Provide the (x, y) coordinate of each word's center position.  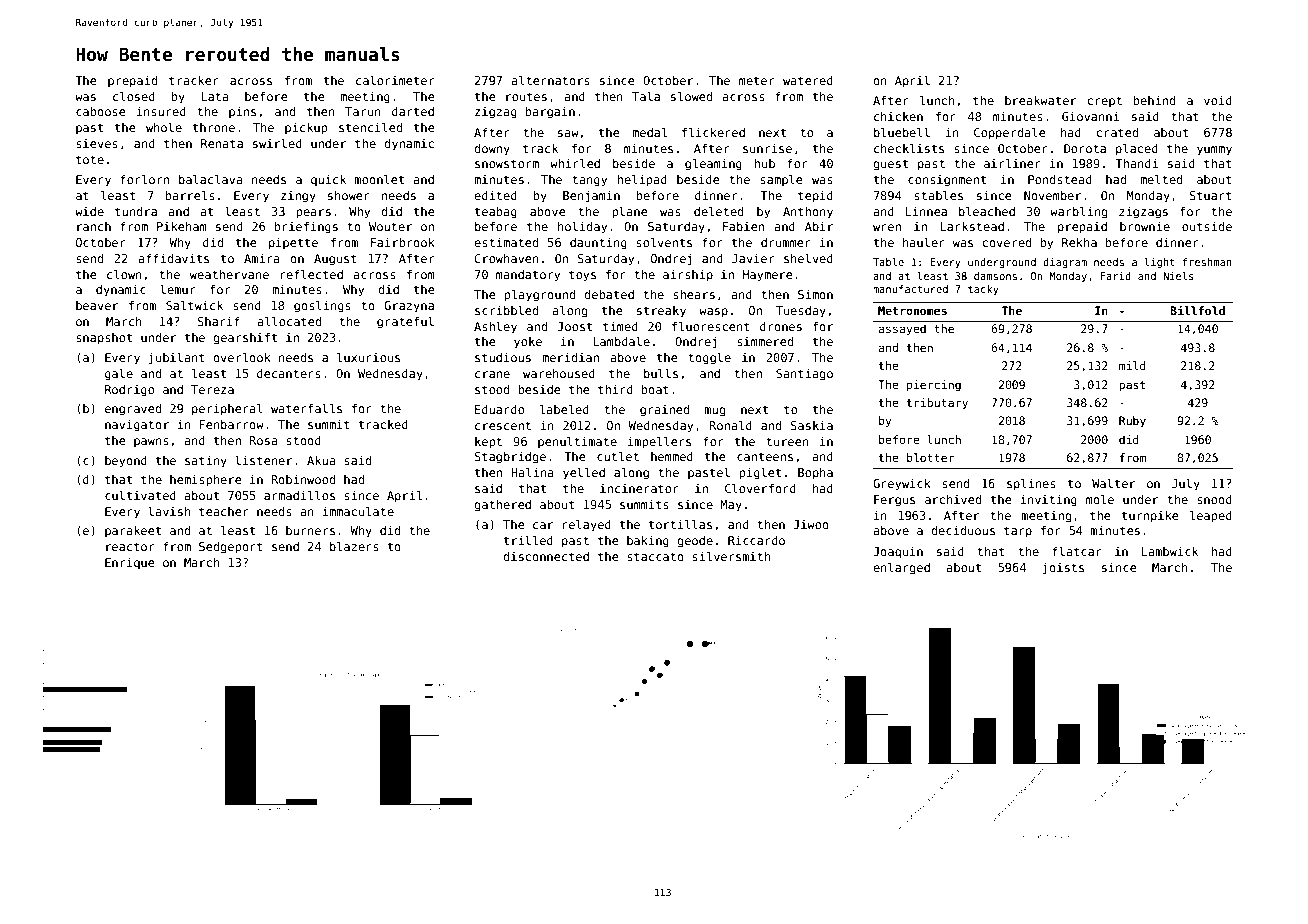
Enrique (130, 564)
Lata (215, 96)
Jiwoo (811, 524)
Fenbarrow (231, 424)
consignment (947, 181)
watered (808, 80)
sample (781, 181)
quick (328, 181)
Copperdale (1010, 134)
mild (1132, 365)
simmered (765, 341)
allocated (289, 321)
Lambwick (1170, 551)
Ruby (1132, 422)
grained (664, 411)
